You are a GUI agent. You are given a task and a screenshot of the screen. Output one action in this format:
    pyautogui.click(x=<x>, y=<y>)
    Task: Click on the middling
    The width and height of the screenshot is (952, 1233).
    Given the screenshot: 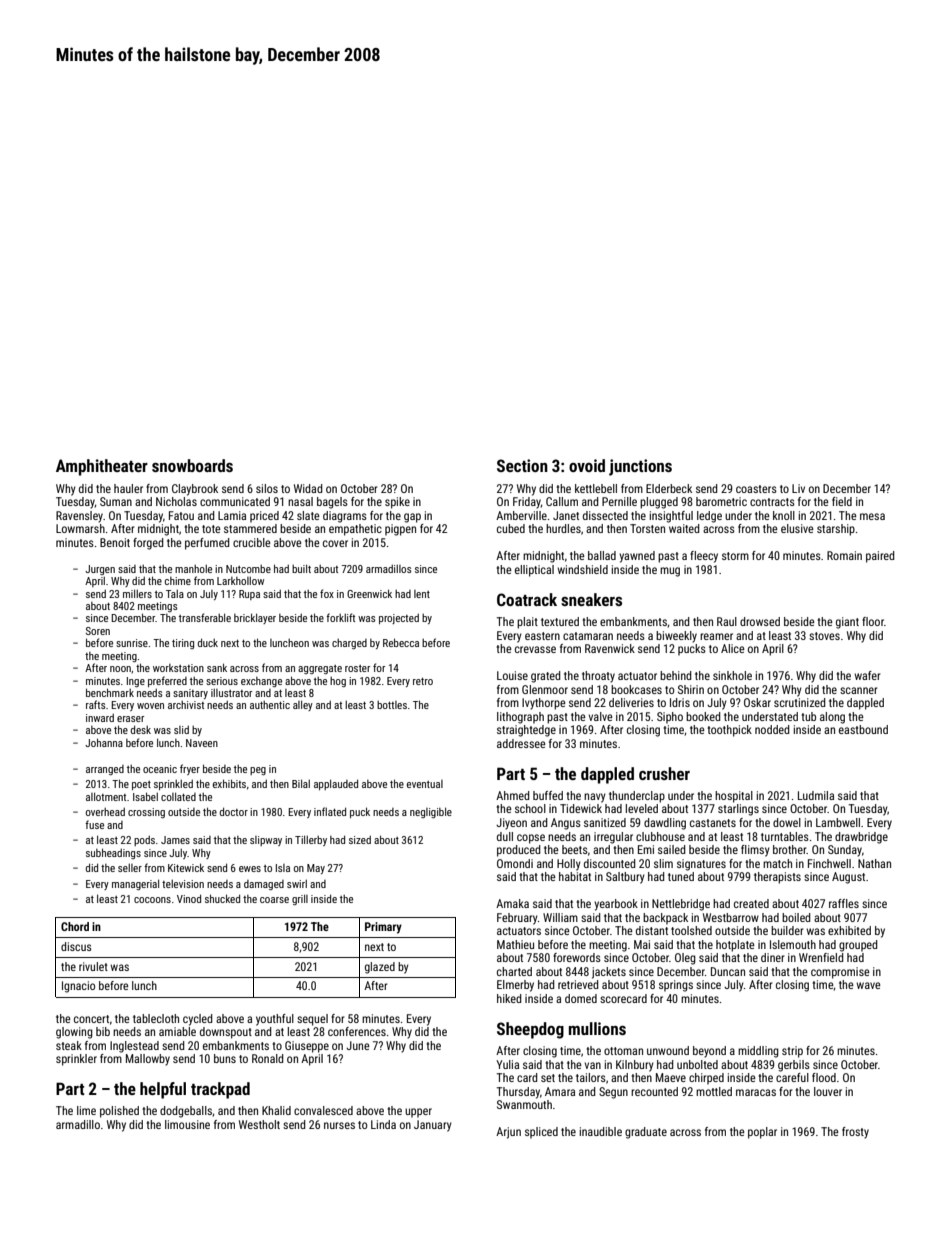 What is the action you would take?
    pyautogui.click(x=758, y=1052)
